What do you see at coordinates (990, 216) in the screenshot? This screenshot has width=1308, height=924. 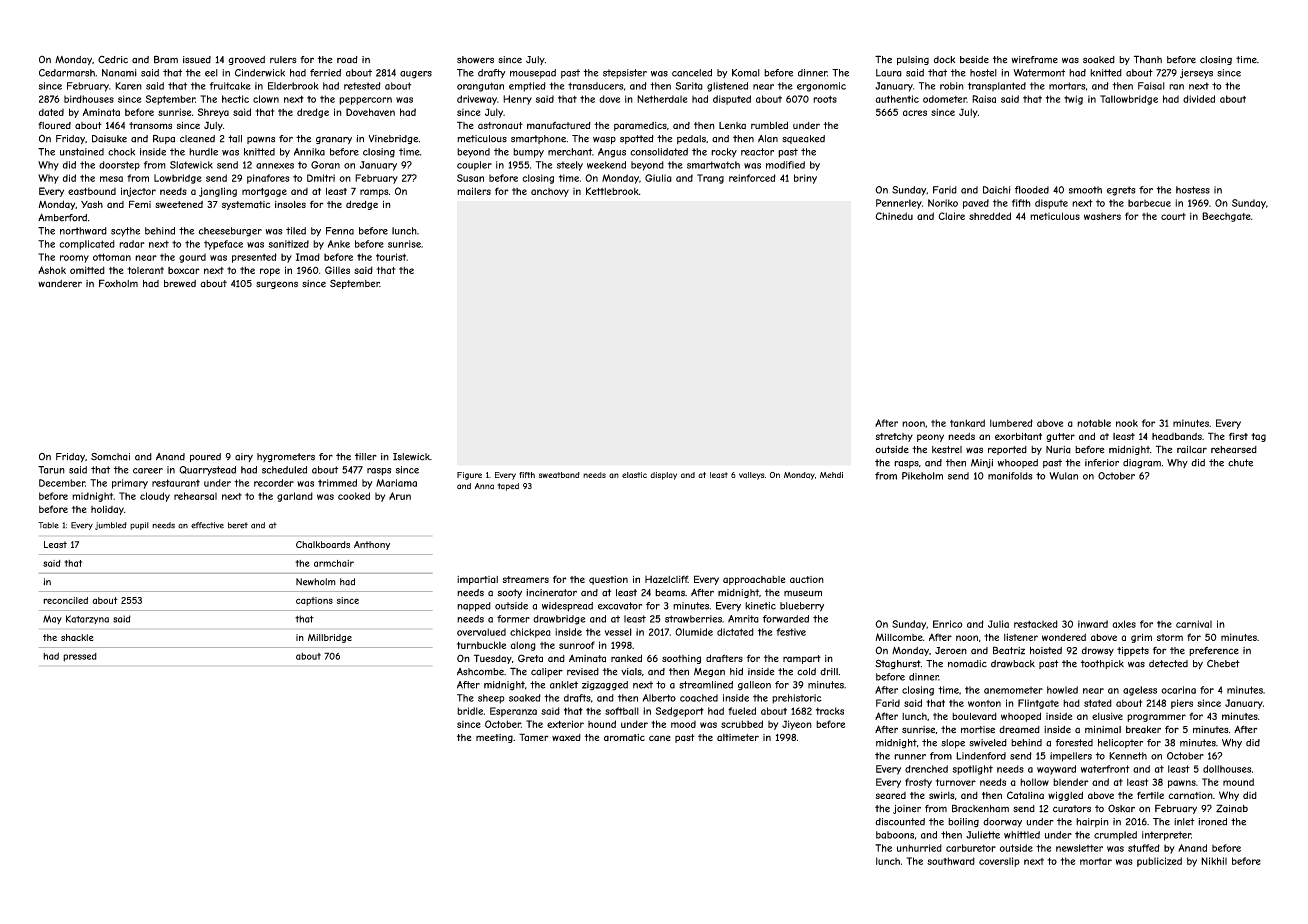 I see `shredded` at bounding box center [990, 216].
